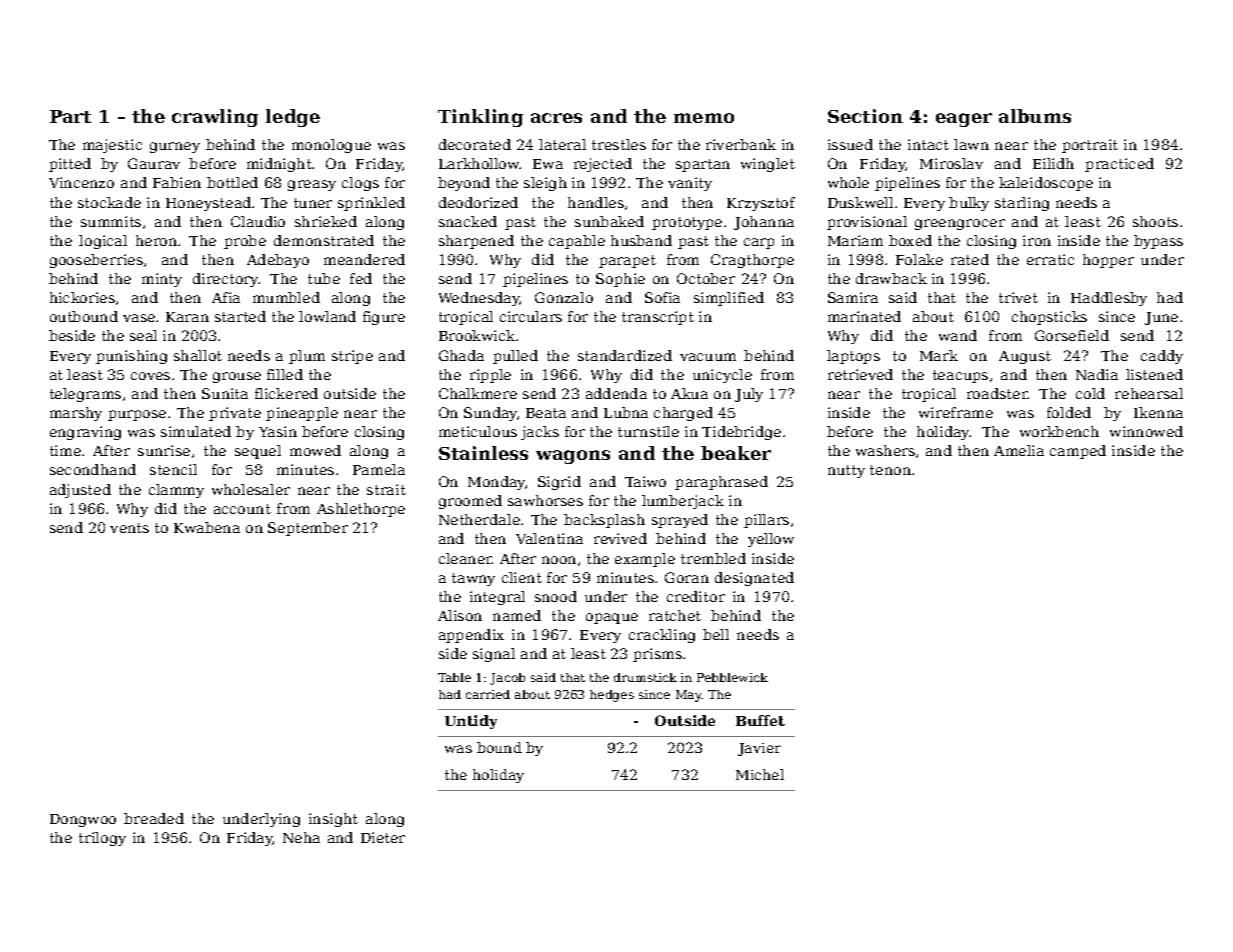 Image resolution: width=1233 pixels, height=952 pixels. Describe the element at coordinates (760, 720) in the screenshot. I see `Buffet` at that location.
